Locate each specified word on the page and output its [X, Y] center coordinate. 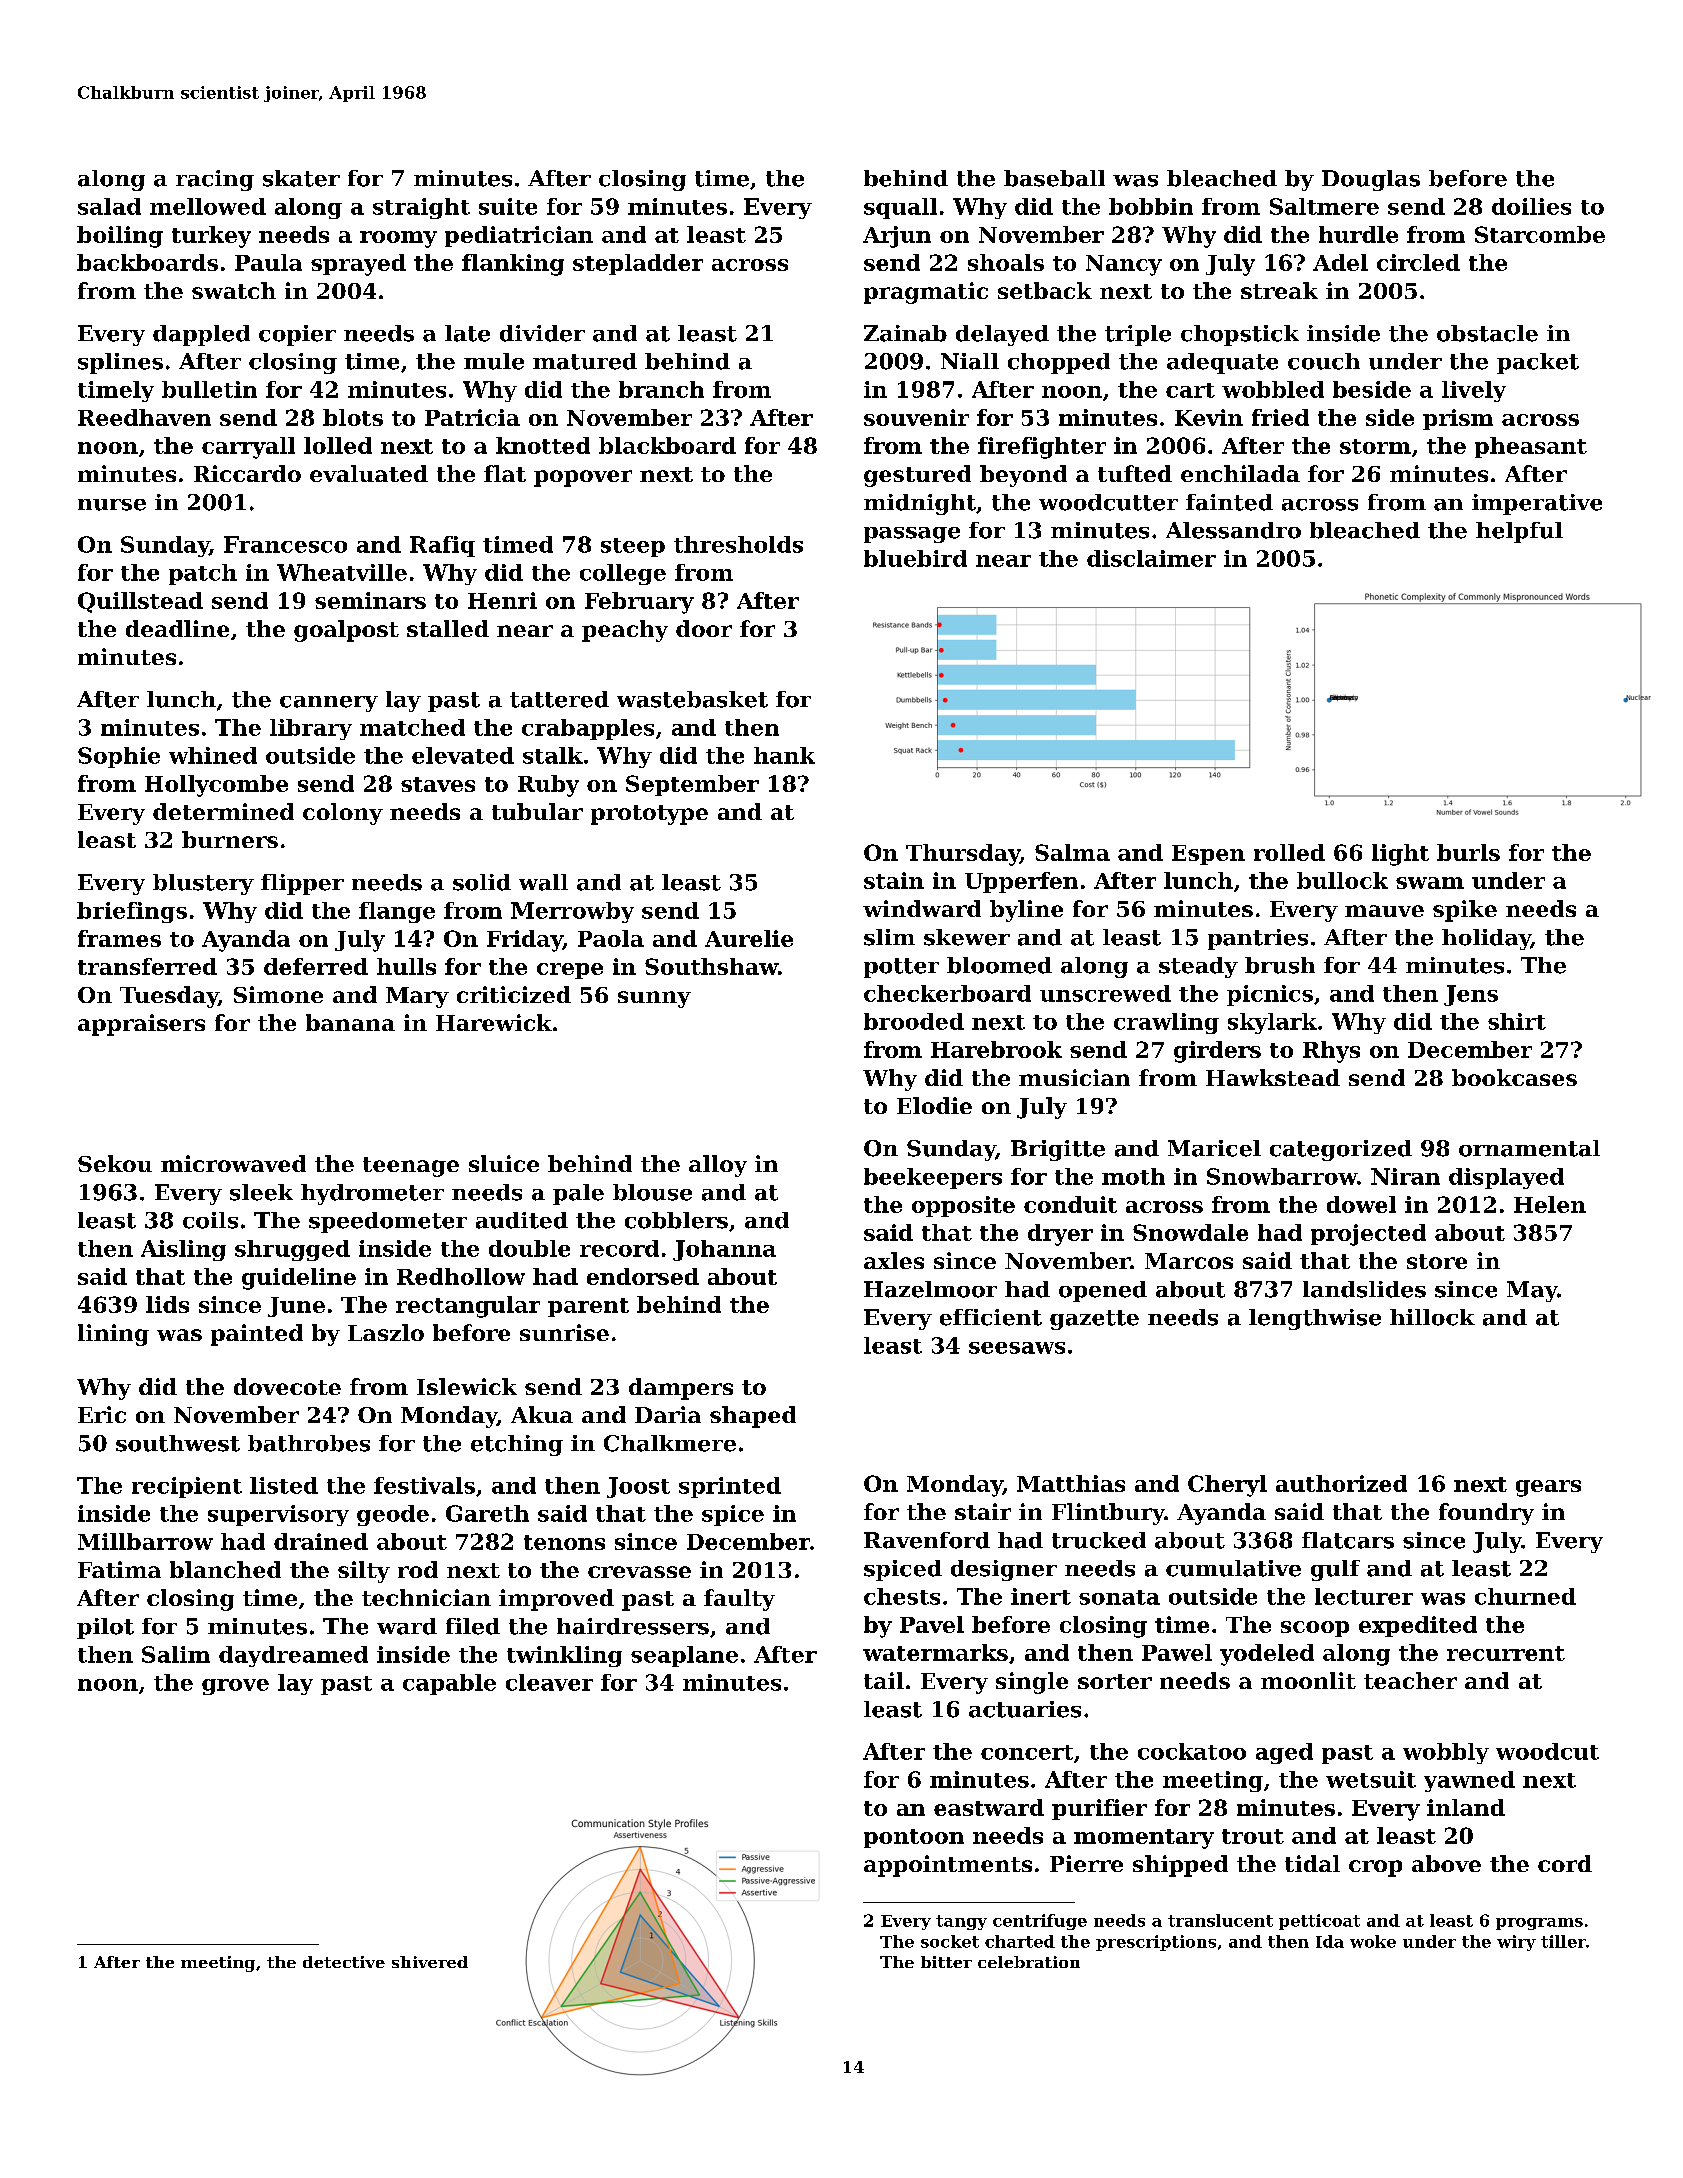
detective [344, 1962]
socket [950, 1941]
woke [1373, 1941]
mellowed [208, 206]
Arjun [897, 237]
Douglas [1371, 180]
